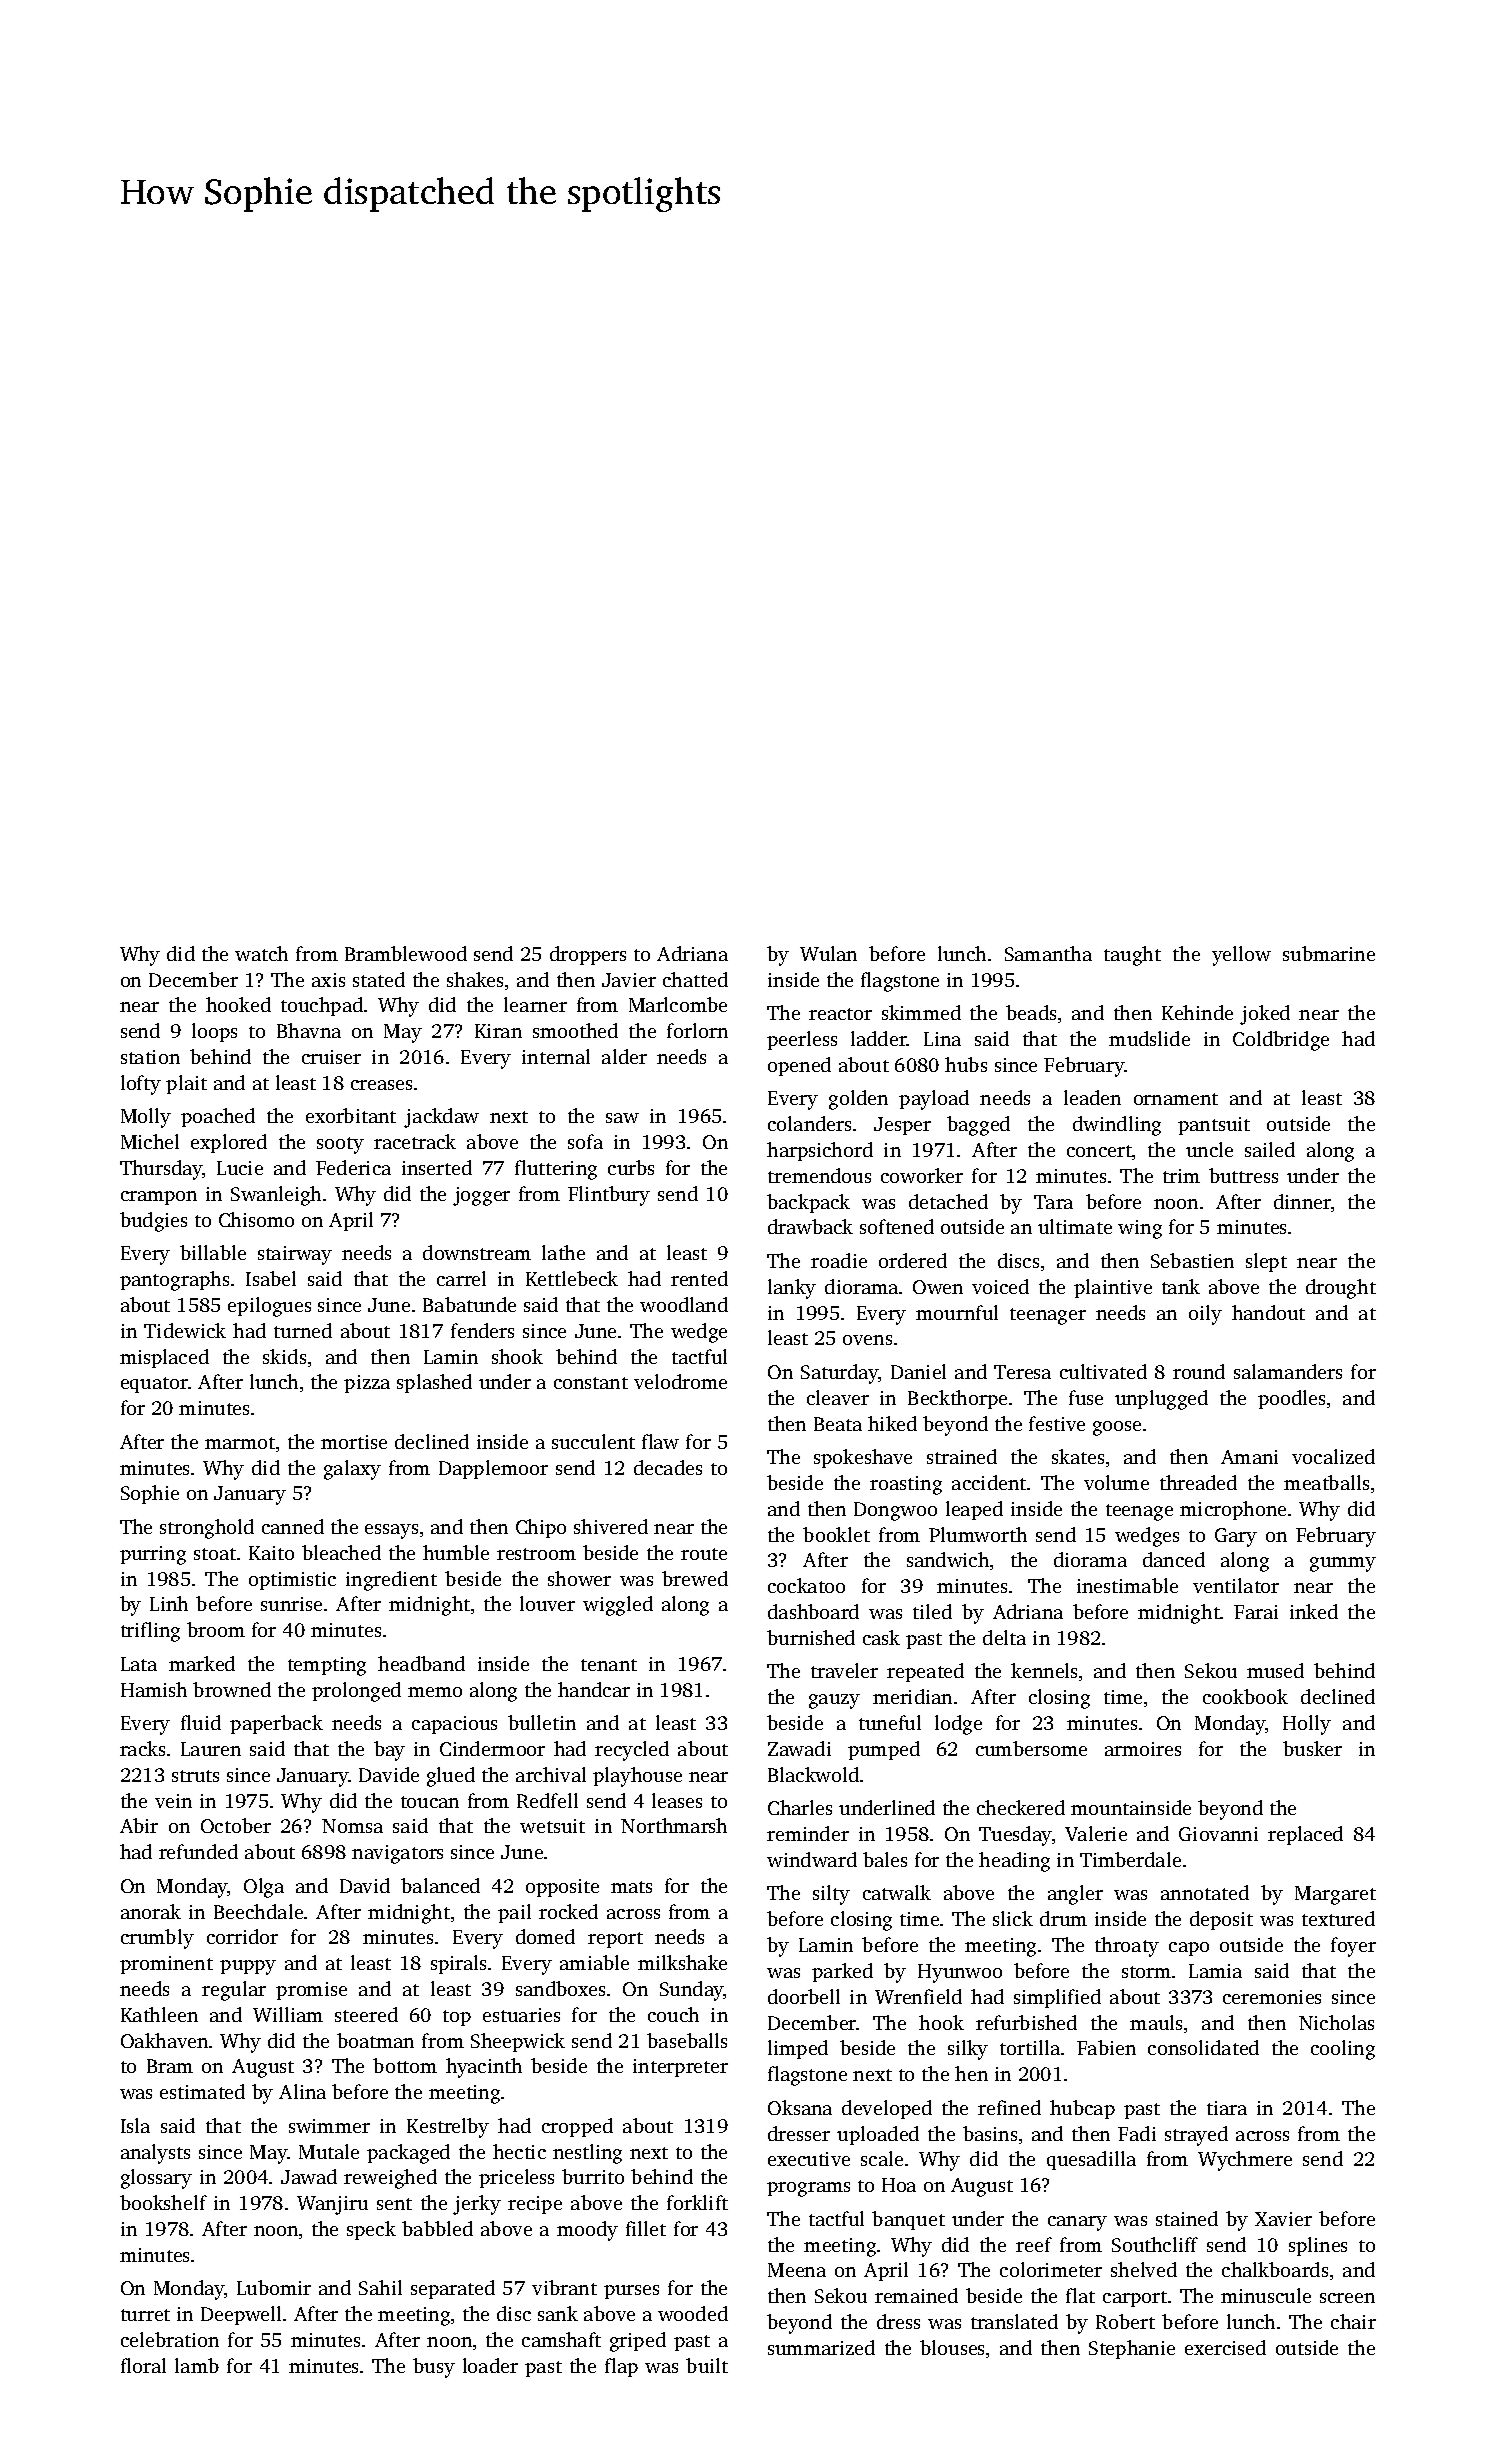 The width and height of the image is (1496, 2464). What do you see at coordinates (261, 953) in the image?
I see `watch` at bounding box center [261, 953].
